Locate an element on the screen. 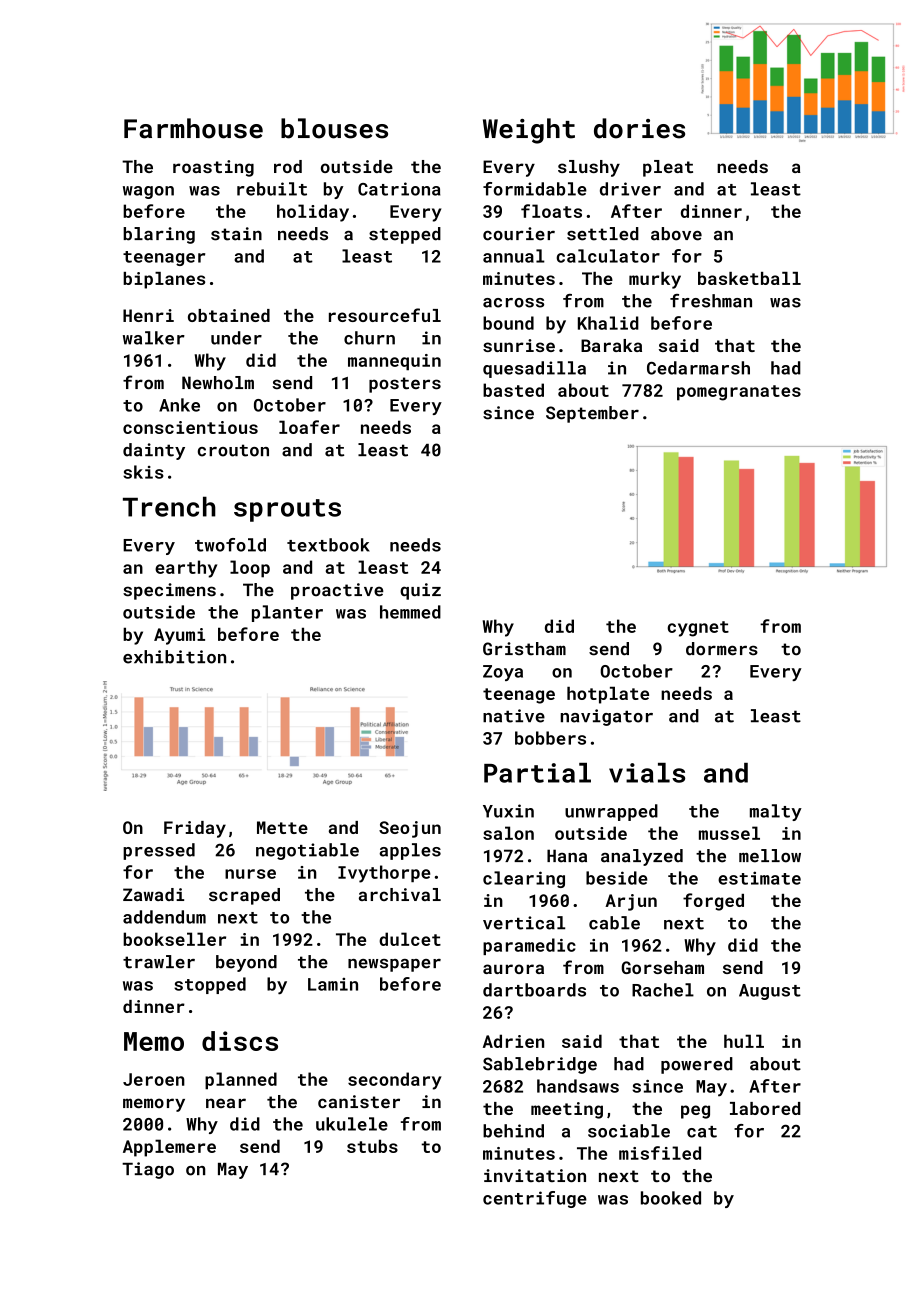 Image resolution: width=924 pixels, height=1308 pixels. stubs is located at coordinates (372, 1146).
